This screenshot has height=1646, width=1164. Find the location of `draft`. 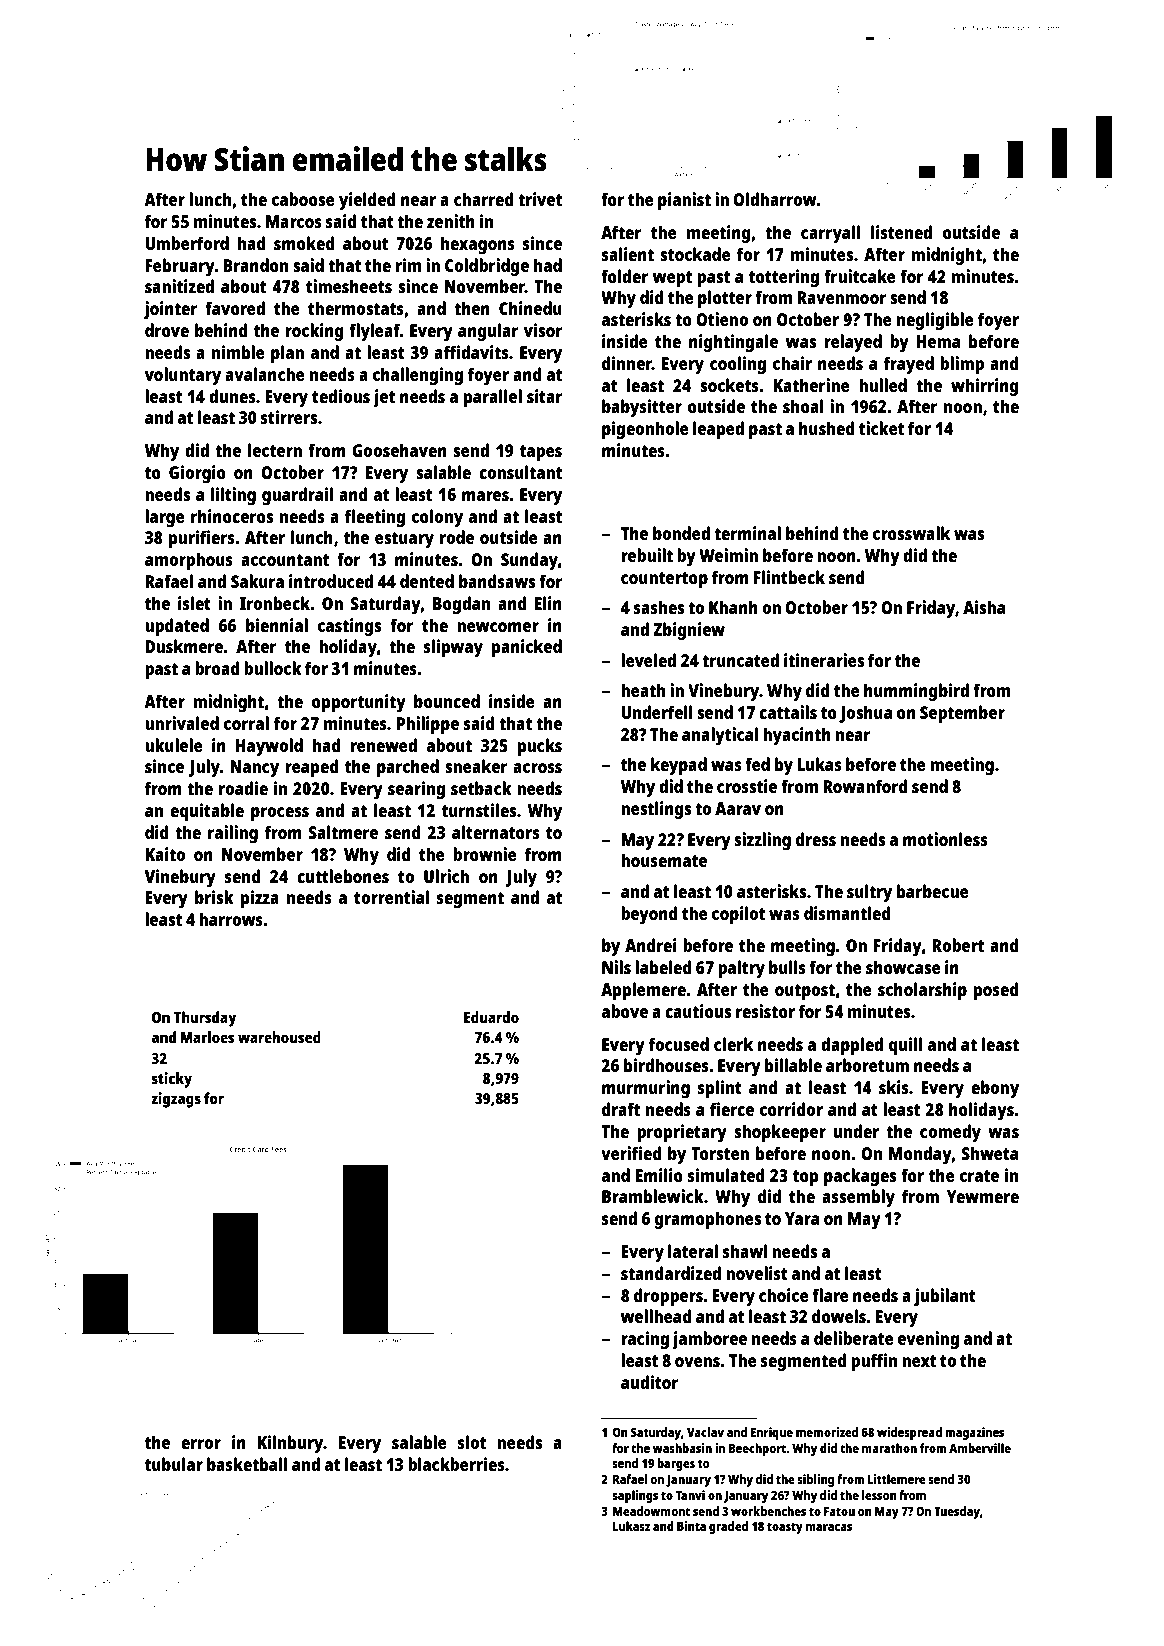

draft is located at coordinates (621, 1109).
